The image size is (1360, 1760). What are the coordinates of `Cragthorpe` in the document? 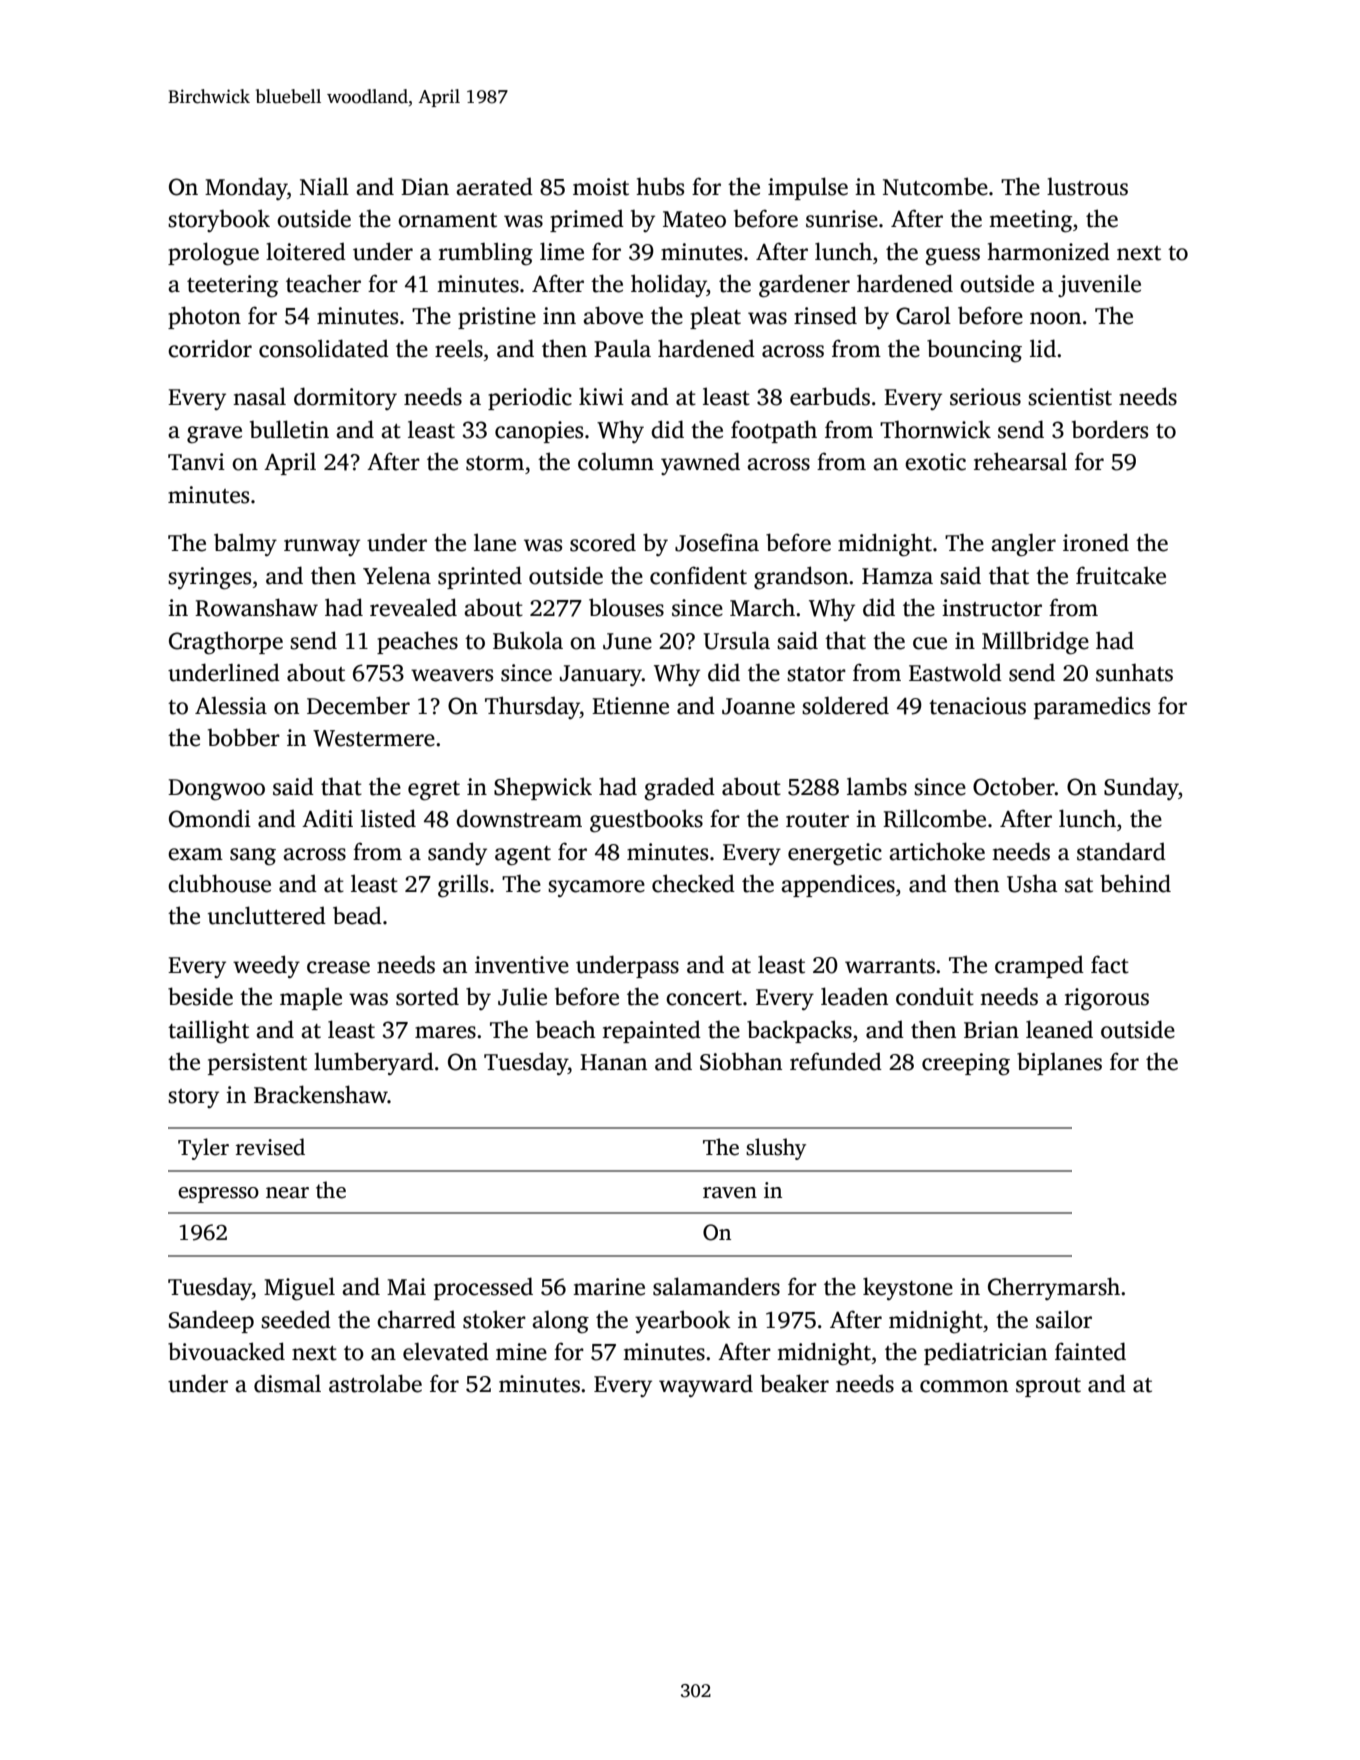 It's located at (226, 643).
